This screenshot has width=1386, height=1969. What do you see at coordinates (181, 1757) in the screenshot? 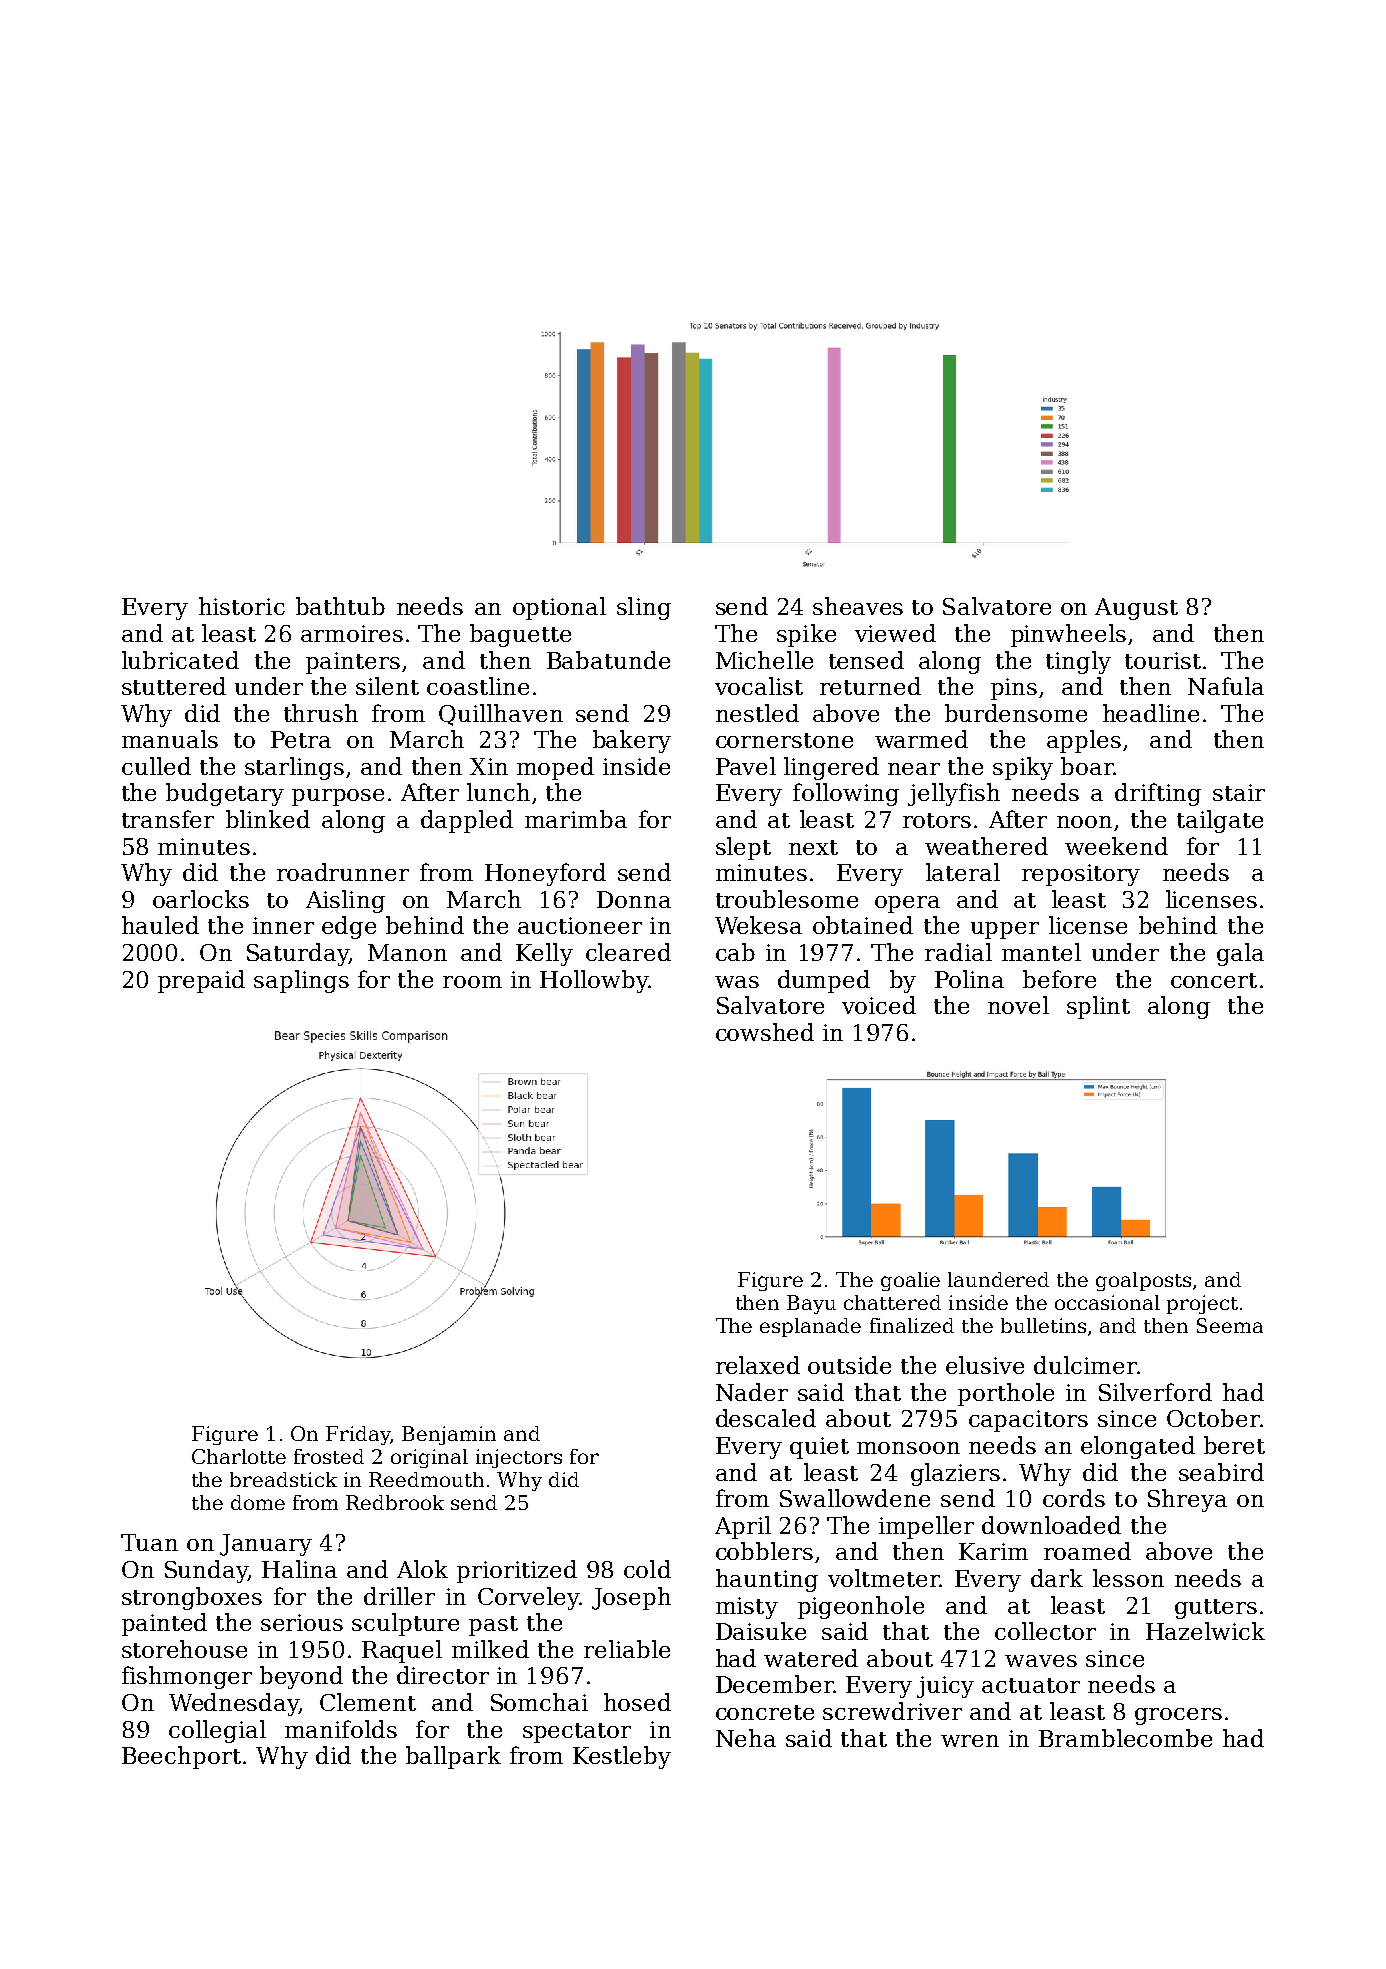
I see `Beechport` at bounding box center [181, 1757].
